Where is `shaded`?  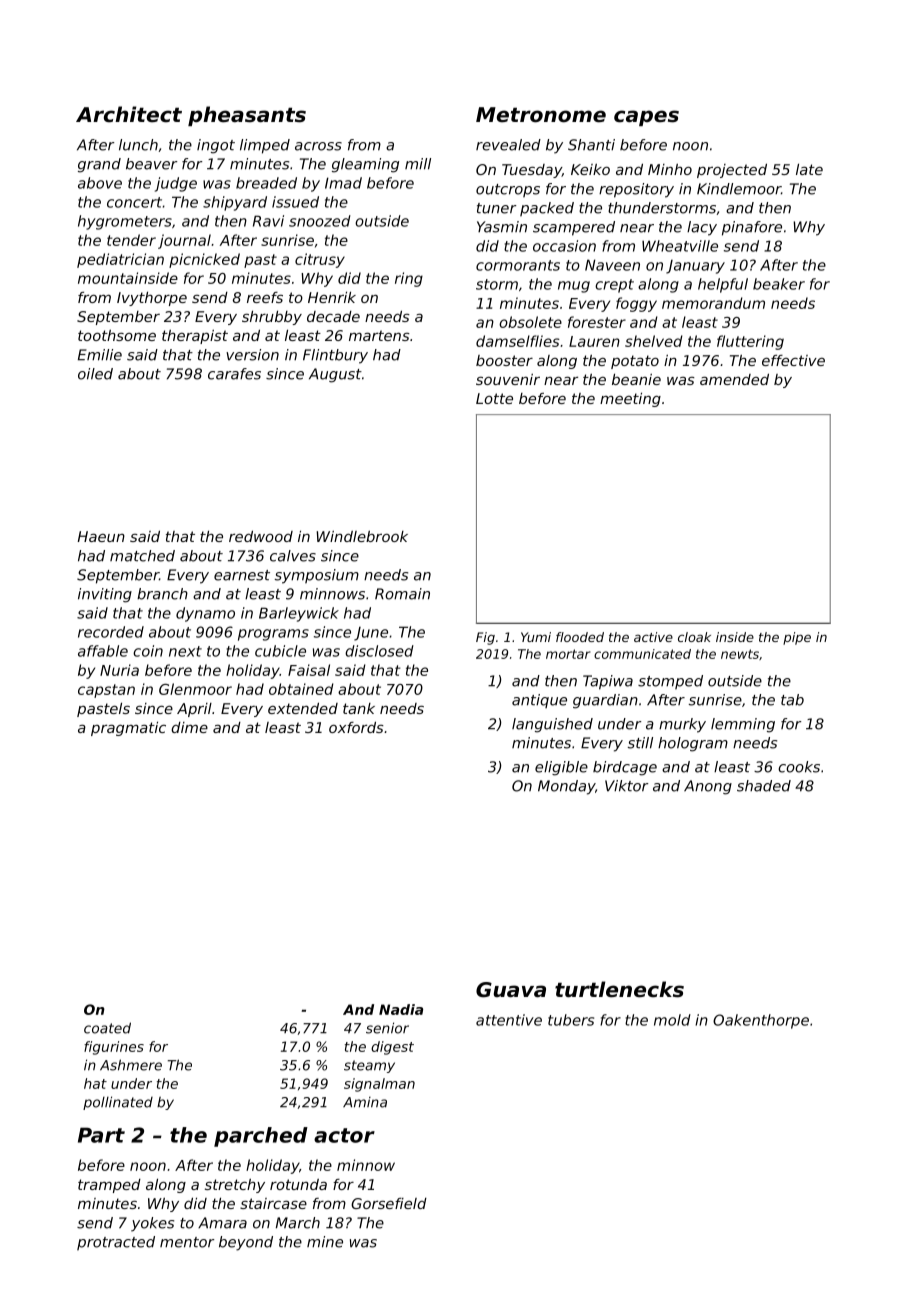 shaded is located at coordinates (764, 786).
